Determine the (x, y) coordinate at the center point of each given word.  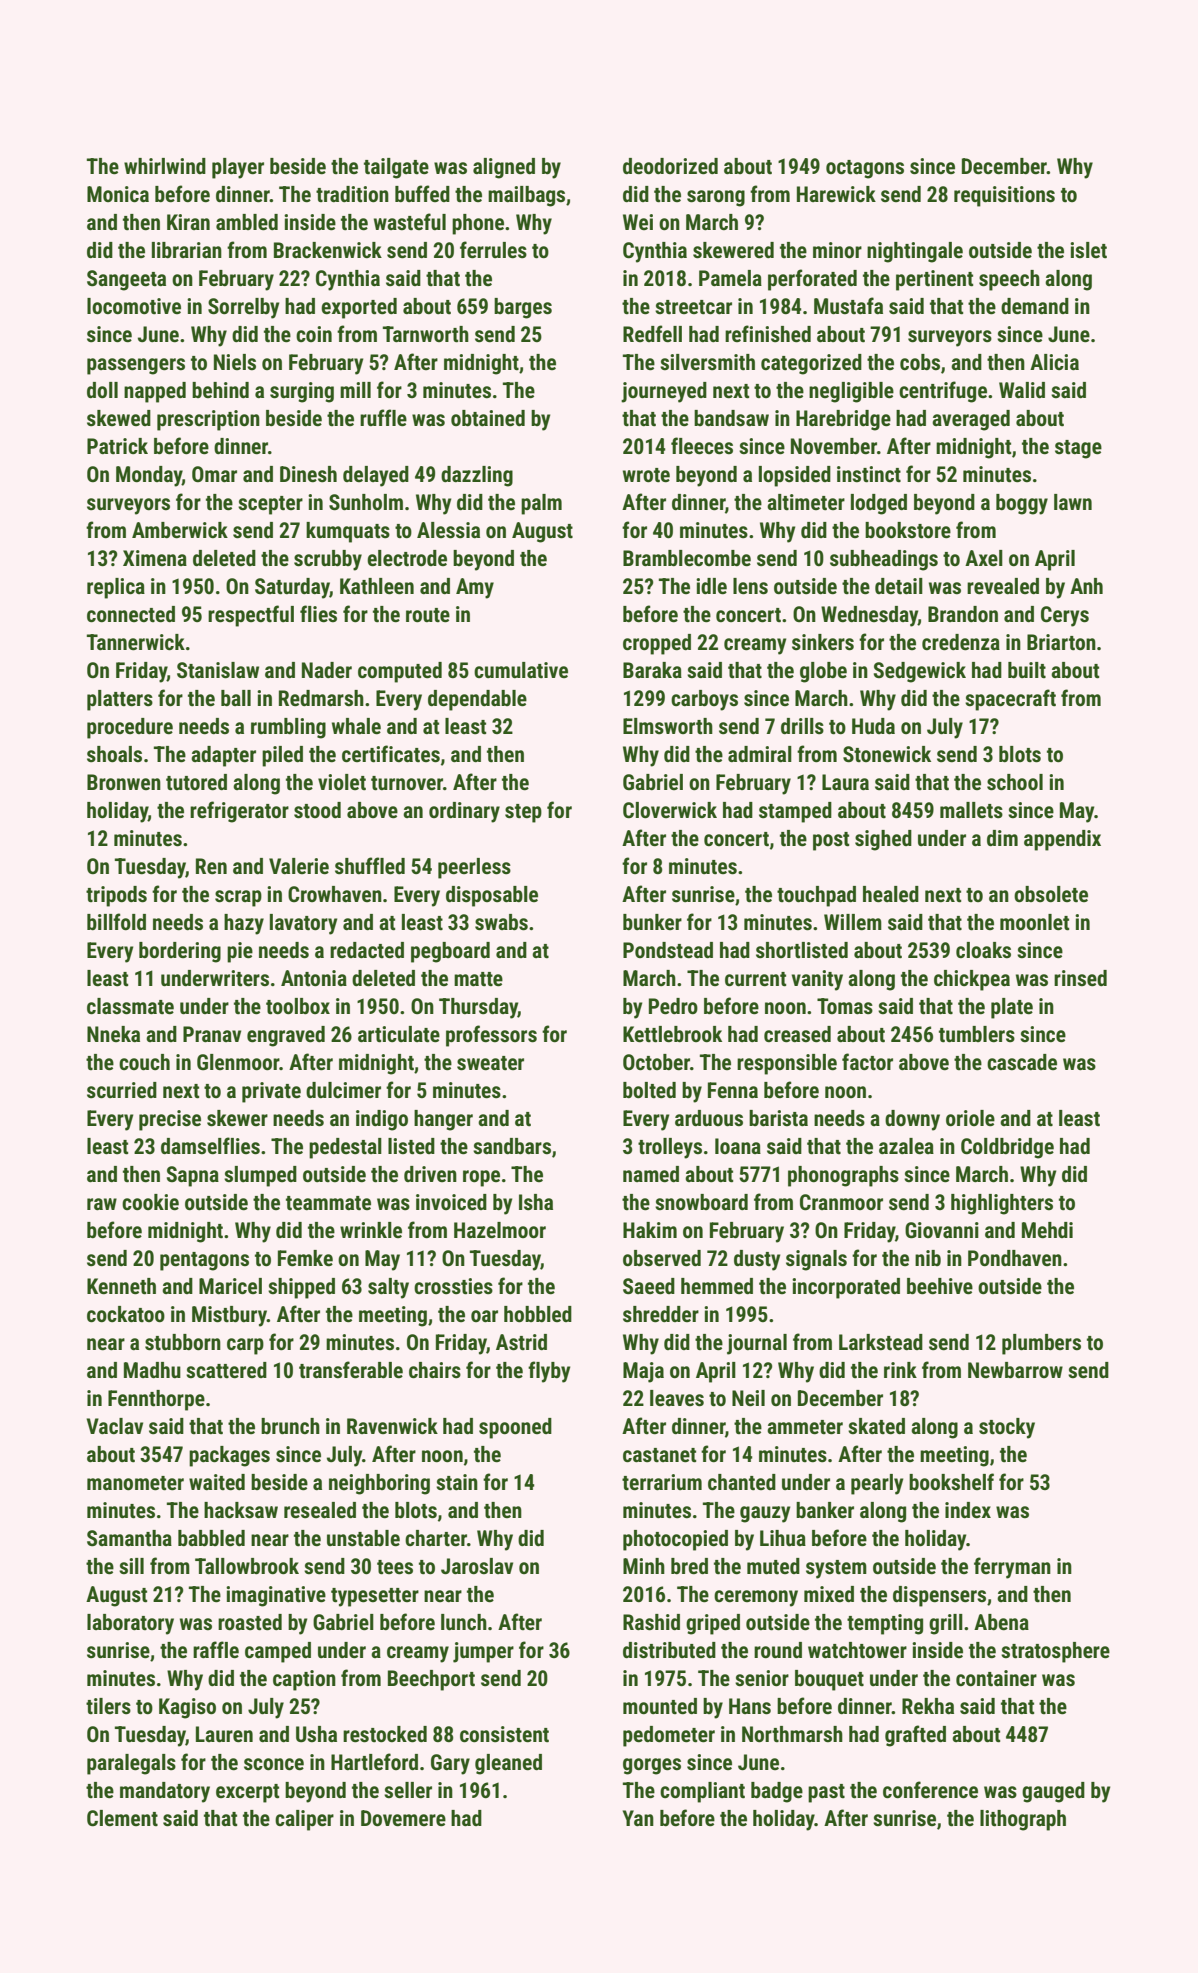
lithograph (1023, 1820)
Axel (984, 558)
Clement (122, 1818)
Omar (214, 474)
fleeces (702, 446)
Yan (638, 1818)
